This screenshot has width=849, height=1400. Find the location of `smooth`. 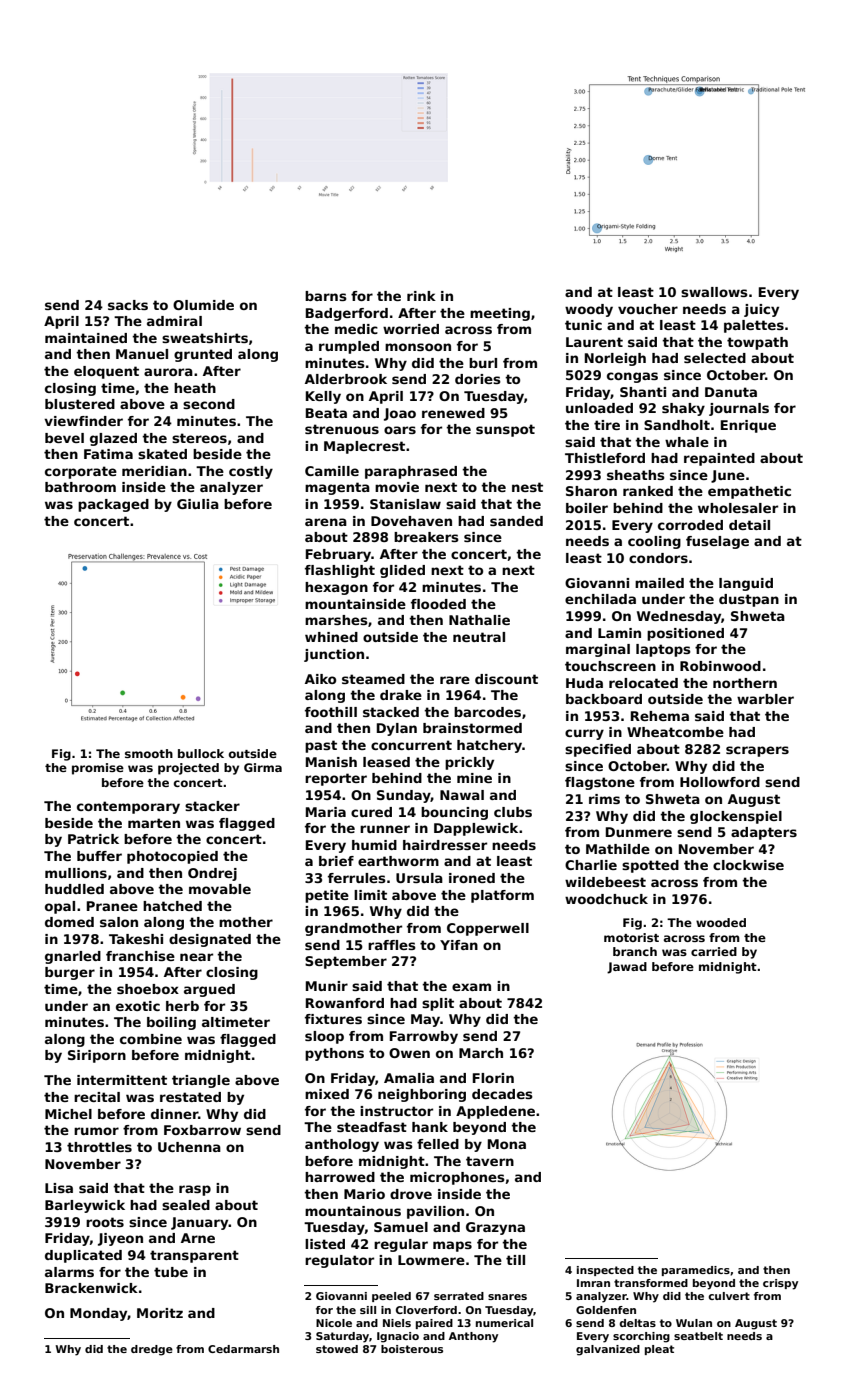

smooth is located at coordinates (149, 753).
